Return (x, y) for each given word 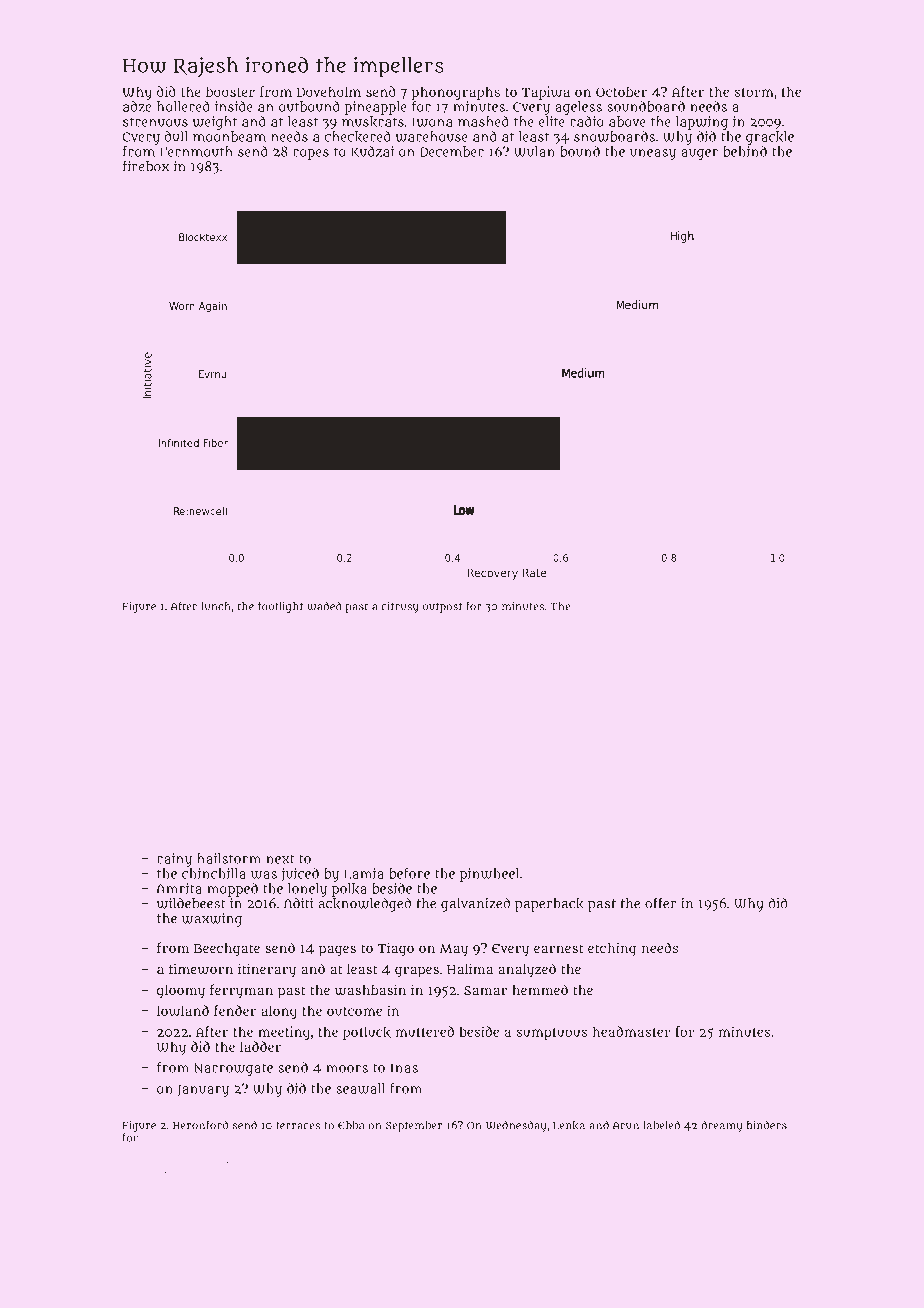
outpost (442, 608)
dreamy (721, 1126)
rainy (174, 860)
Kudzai (372, 152)
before (409, 873)
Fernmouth (196, 151)
